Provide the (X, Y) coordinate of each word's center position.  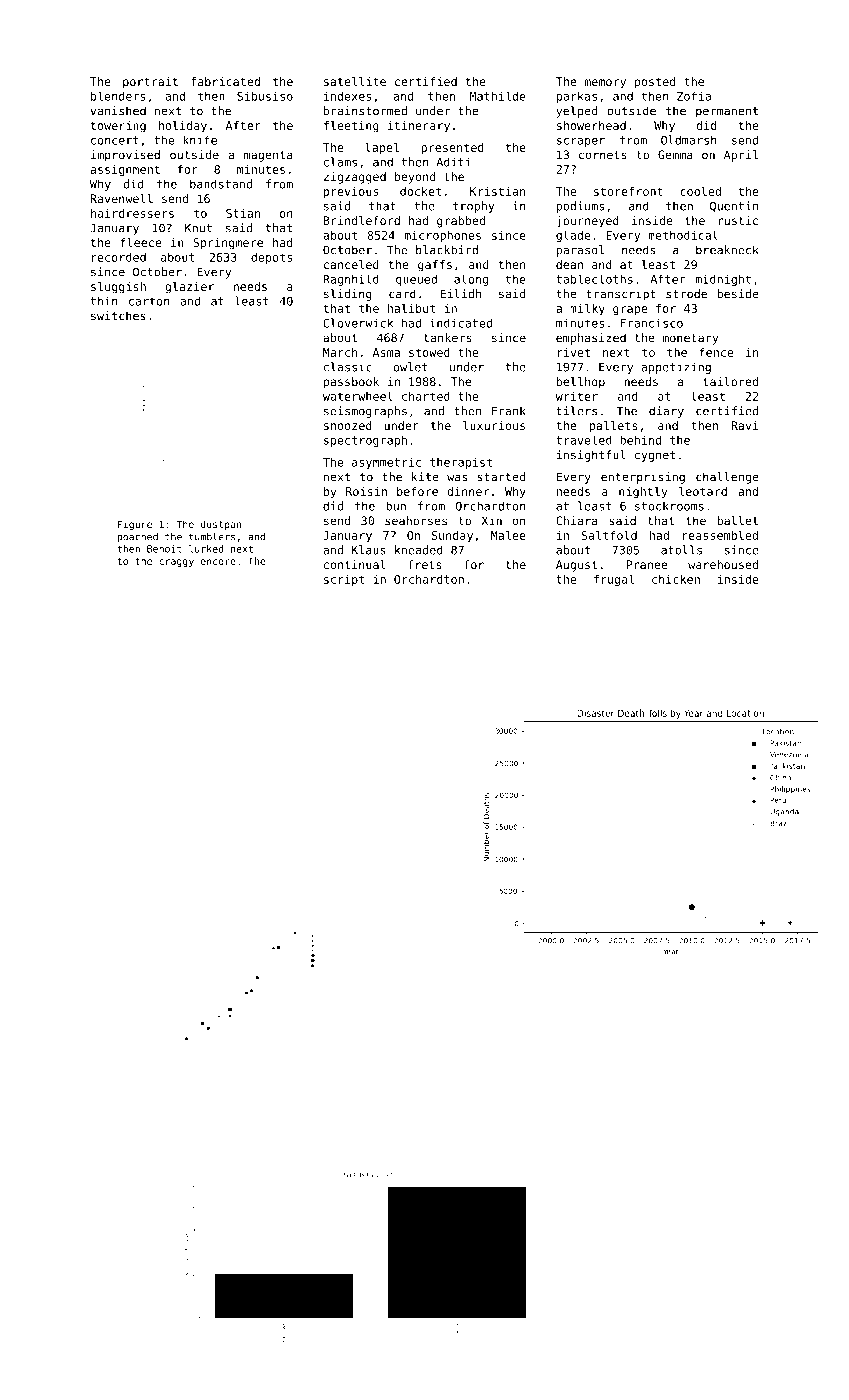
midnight (723, 280)
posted (655, 83)
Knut (198, 228)
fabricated (225, 81)
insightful (591, 456)
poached (137, 537)
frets (425, 564)
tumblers (212, 536)
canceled (351, 264)
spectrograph (365, 441)
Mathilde (498, 96)
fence (717, 352)
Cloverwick (358, 323)
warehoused (723, 564)
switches (118, 316)
